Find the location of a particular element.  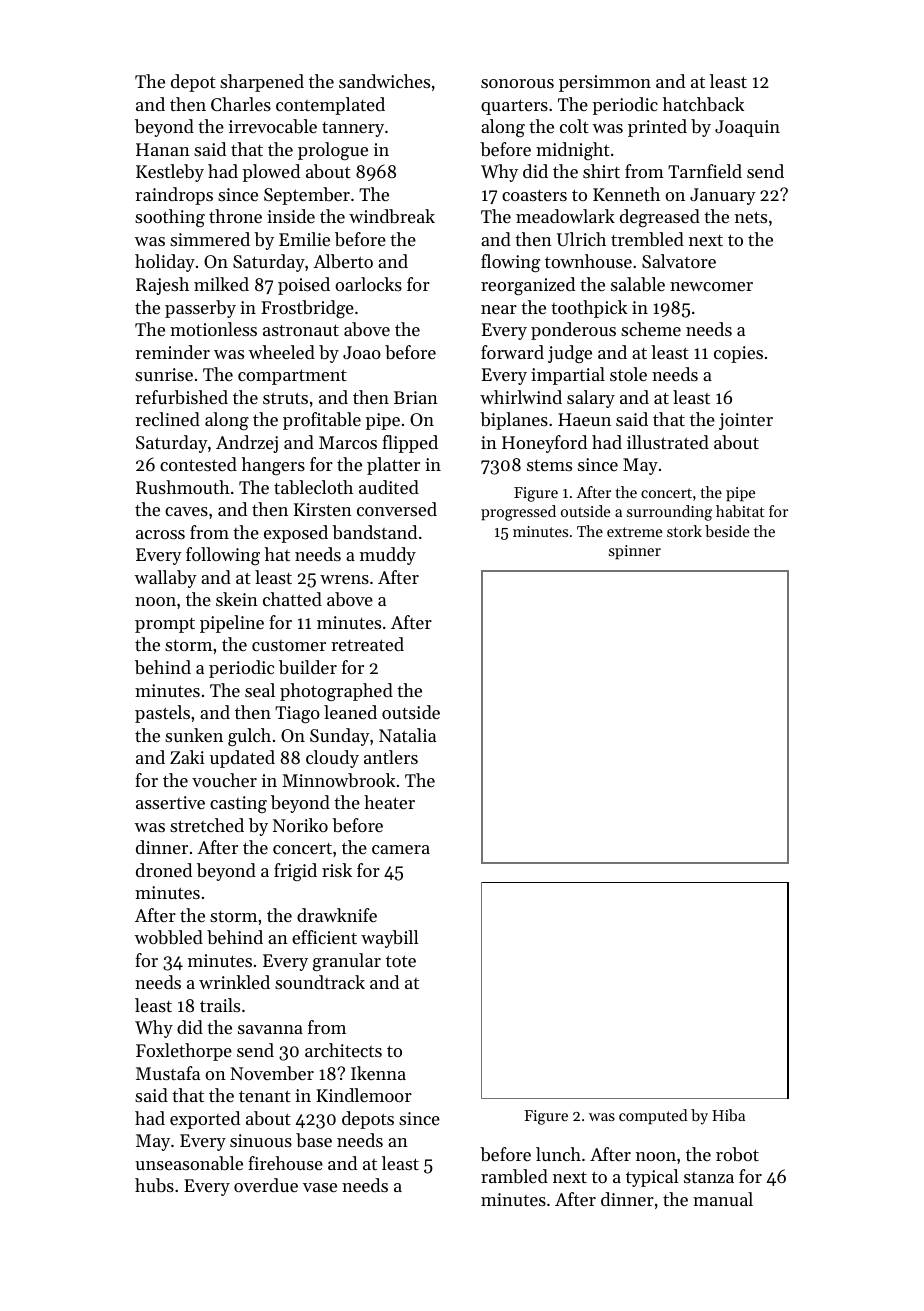

overdue is located at coordinates (266, 1185).
